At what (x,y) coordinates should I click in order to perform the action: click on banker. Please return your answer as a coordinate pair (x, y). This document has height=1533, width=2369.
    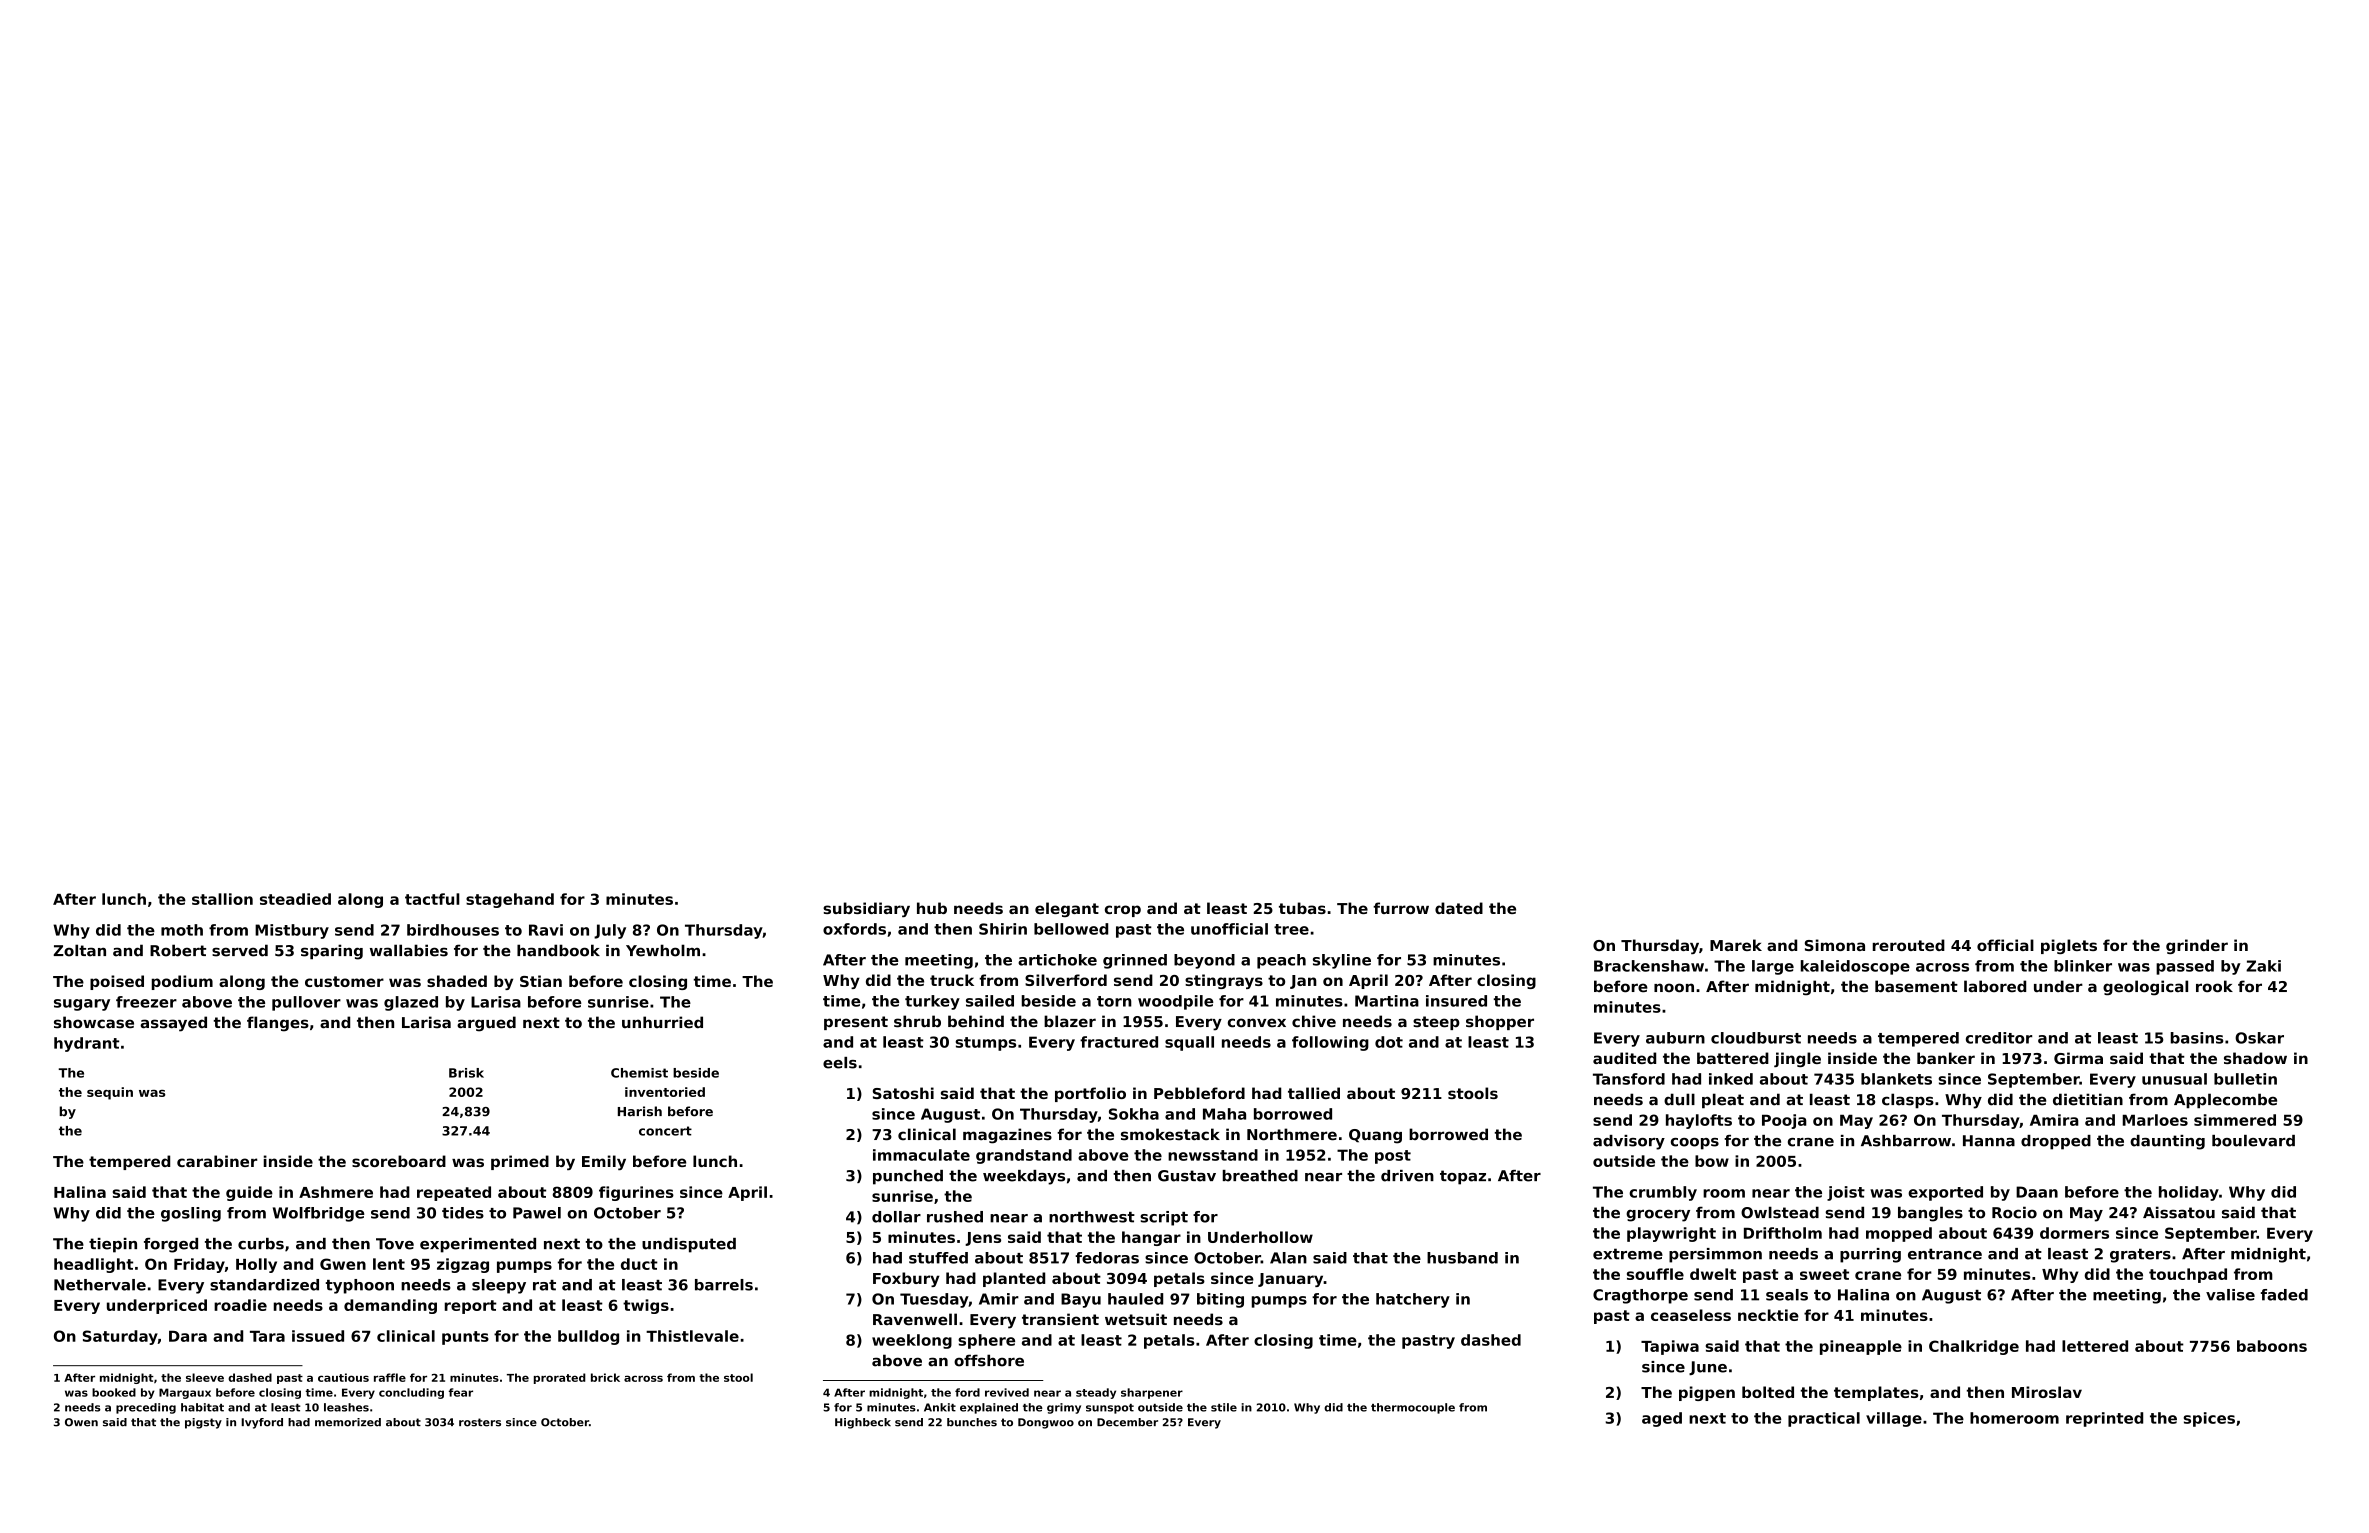
    Looking at the image, I should click on (1946, 1058).
